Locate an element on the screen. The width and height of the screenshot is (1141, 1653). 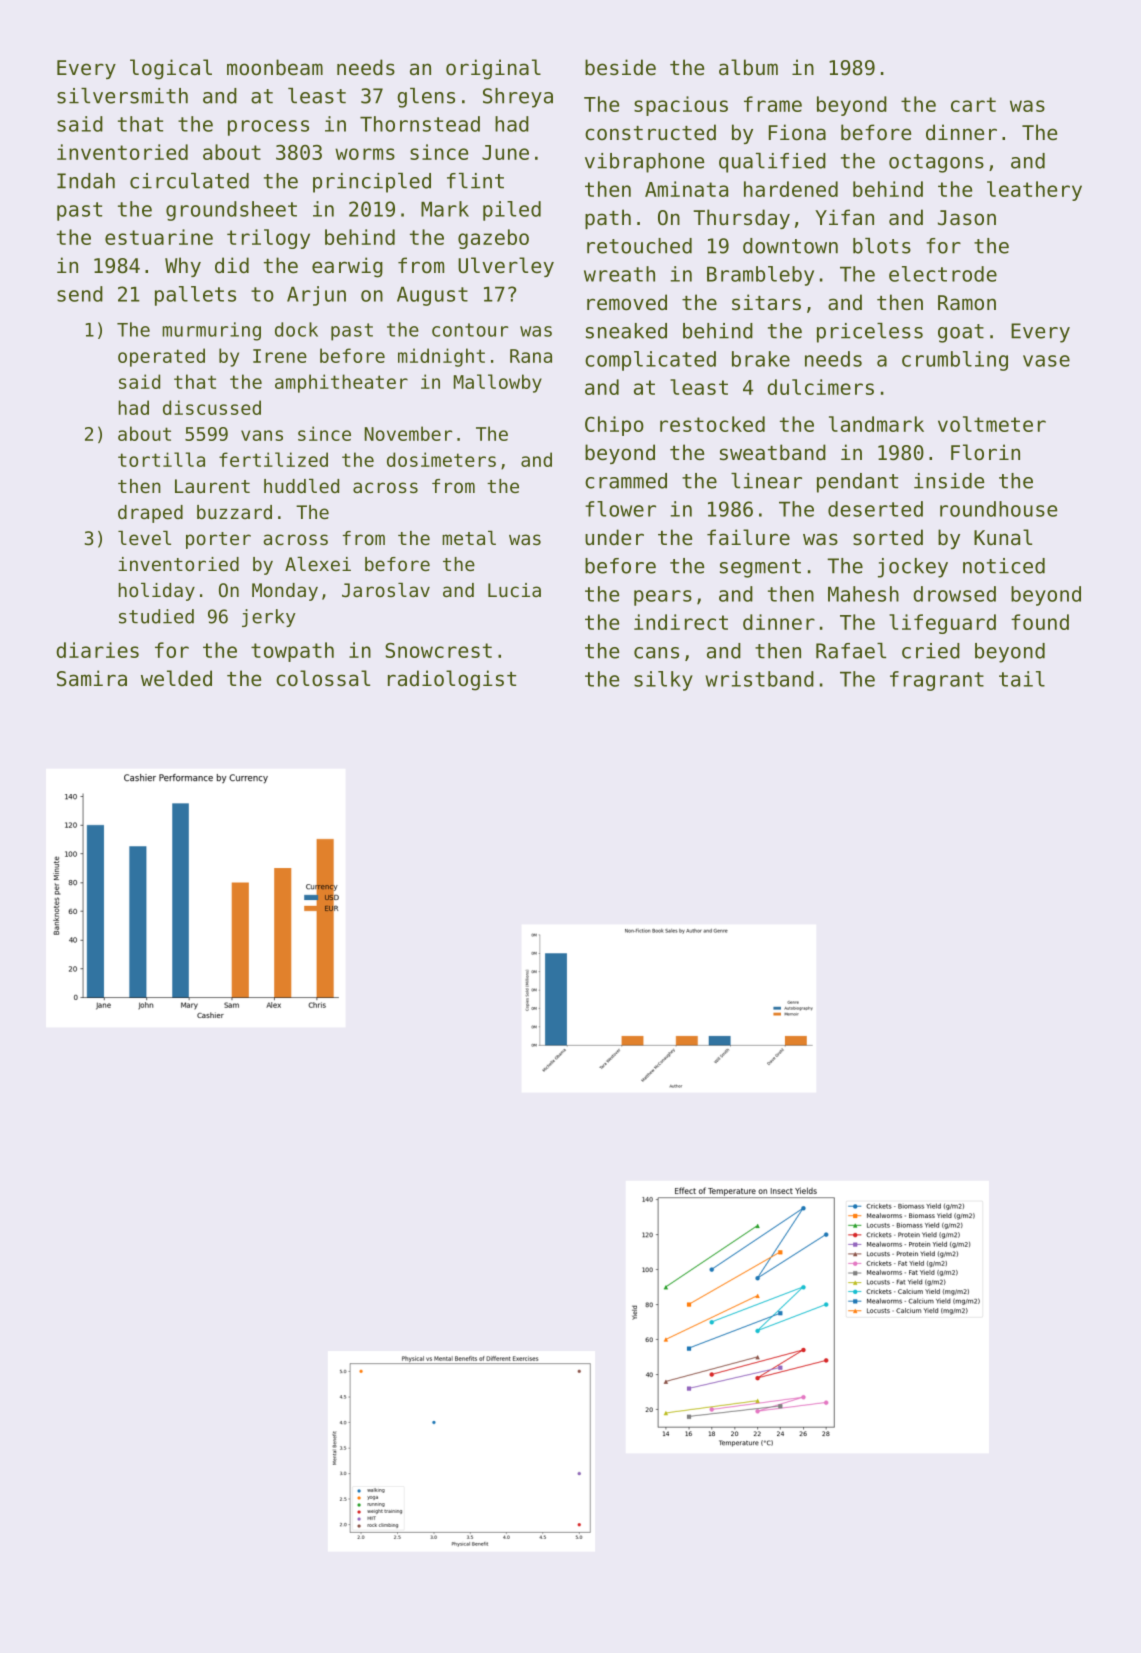
indirect is located at coordinates (681, 622).
